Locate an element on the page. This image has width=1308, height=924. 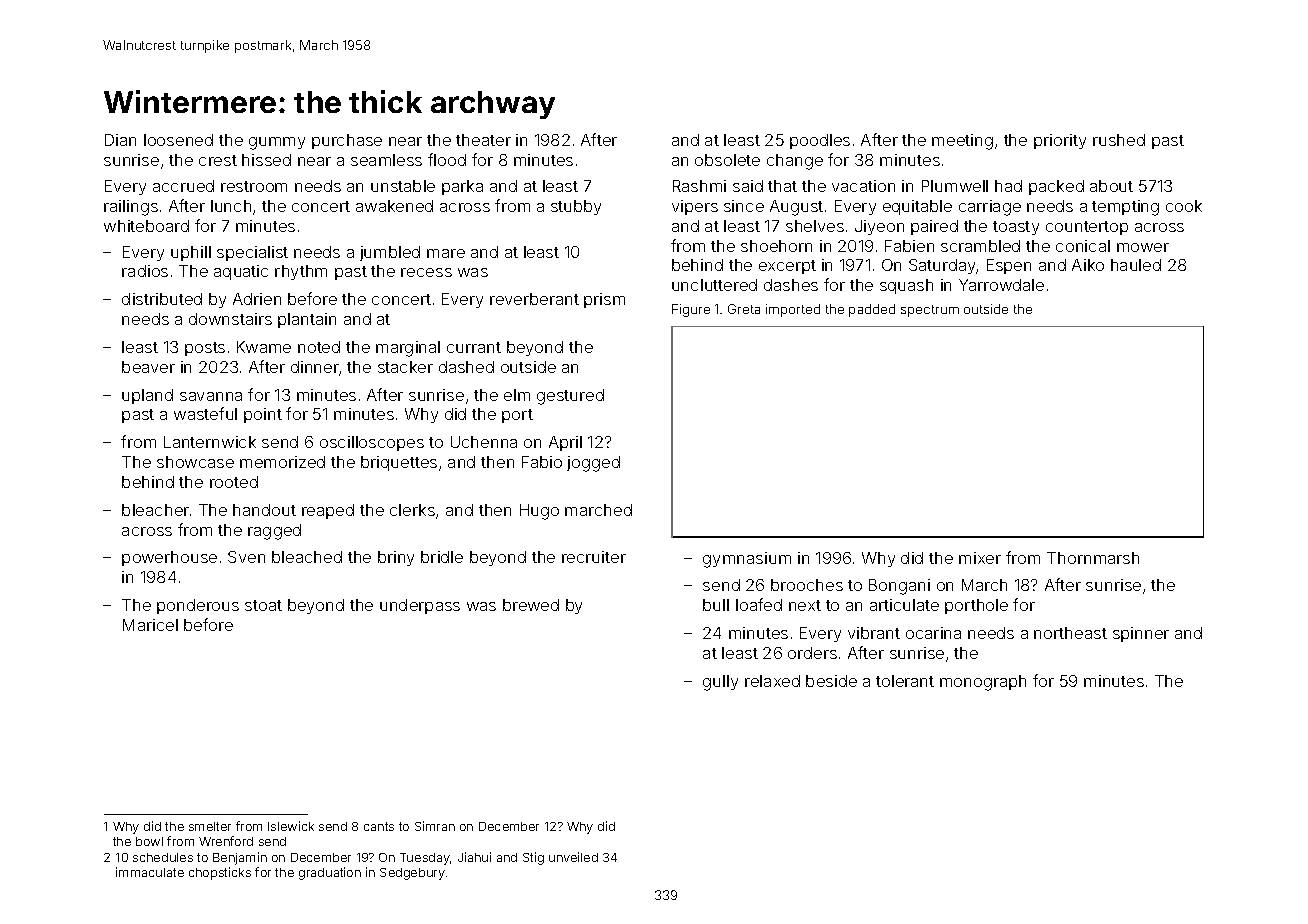
about is located at coordinates (1111, 186).
